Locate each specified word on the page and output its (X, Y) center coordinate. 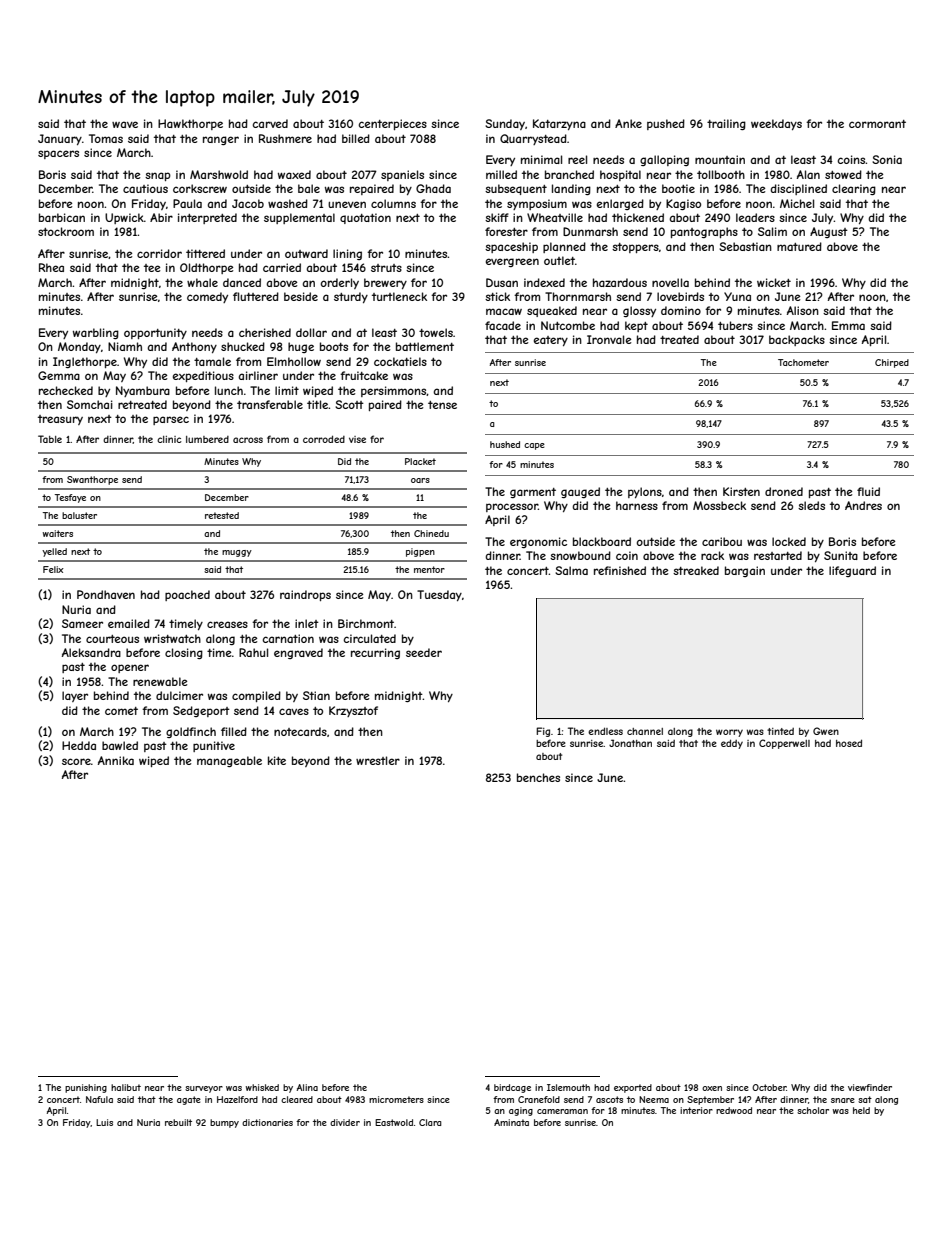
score (76, 761)
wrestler (378, 760)
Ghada (433, 188)
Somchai (90, 404)
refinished (620, 570)
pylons (645, 492)
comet (121, 711)
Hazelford (237, 1099)
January (60, 139)
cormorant (877, 124)
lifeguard (852, 571)
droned (784, 491)
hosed (849, 743)
